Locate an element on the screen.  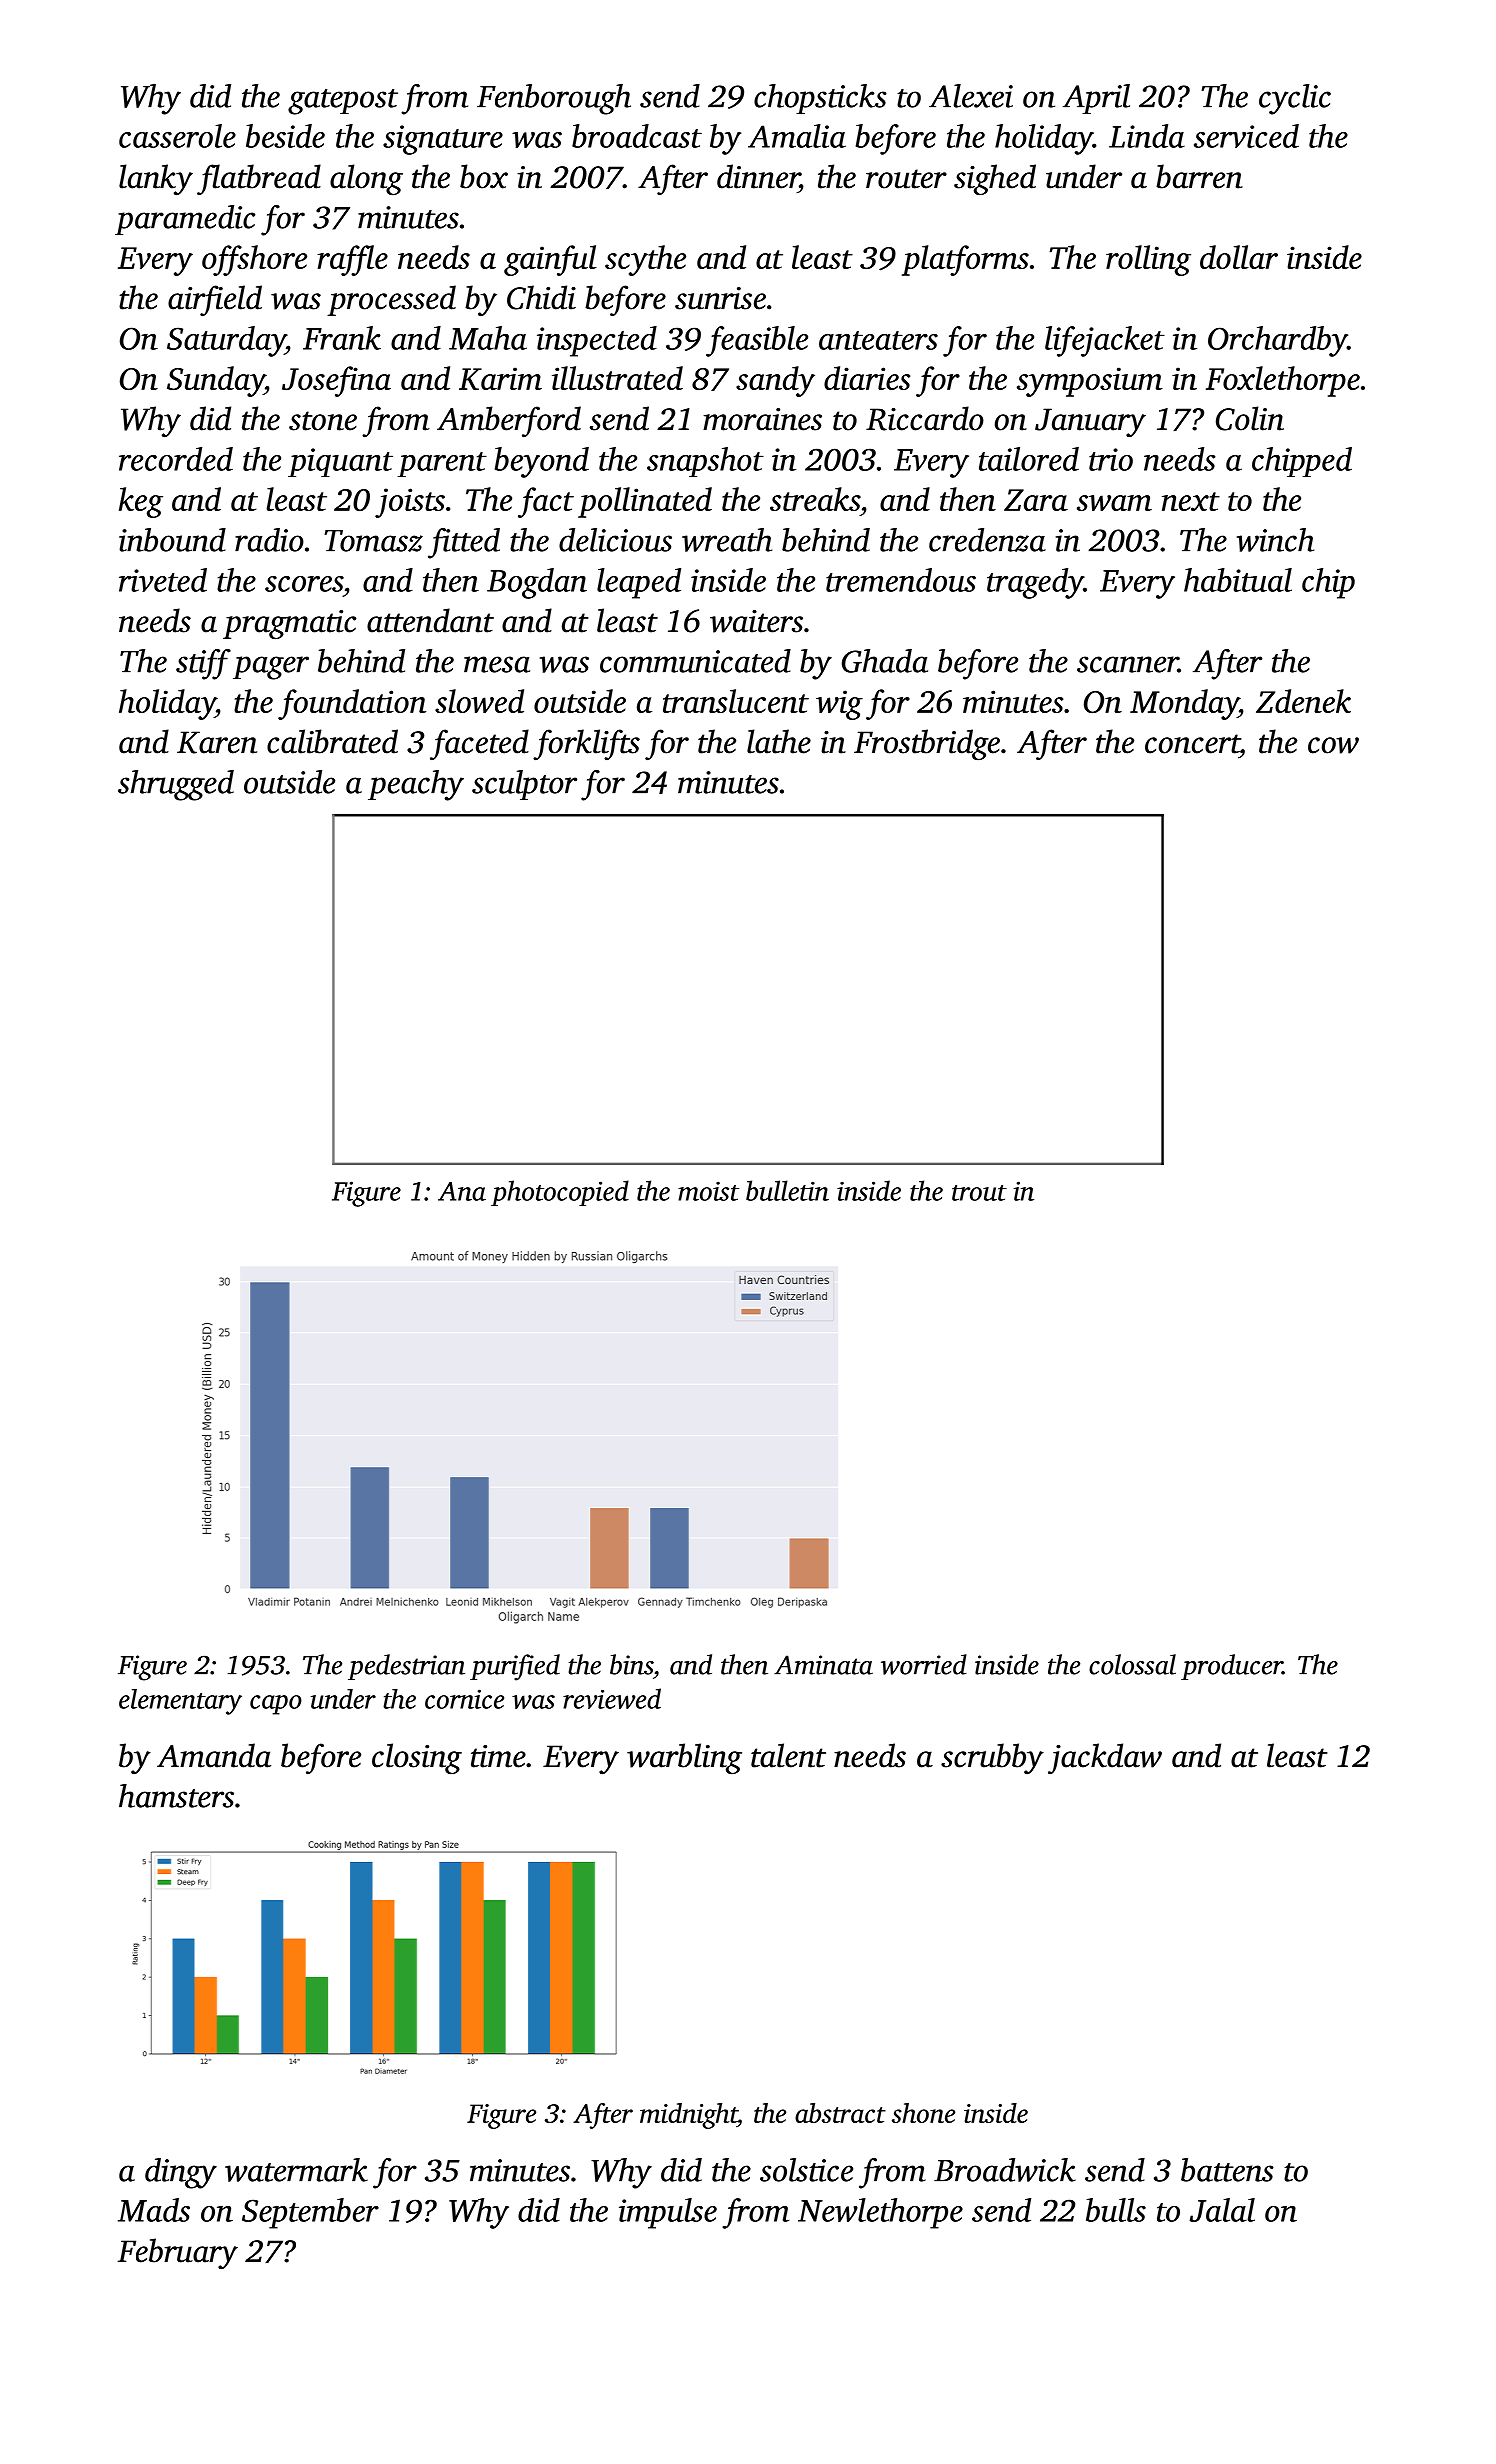
battens is located at coordinates (1227, 2170).
